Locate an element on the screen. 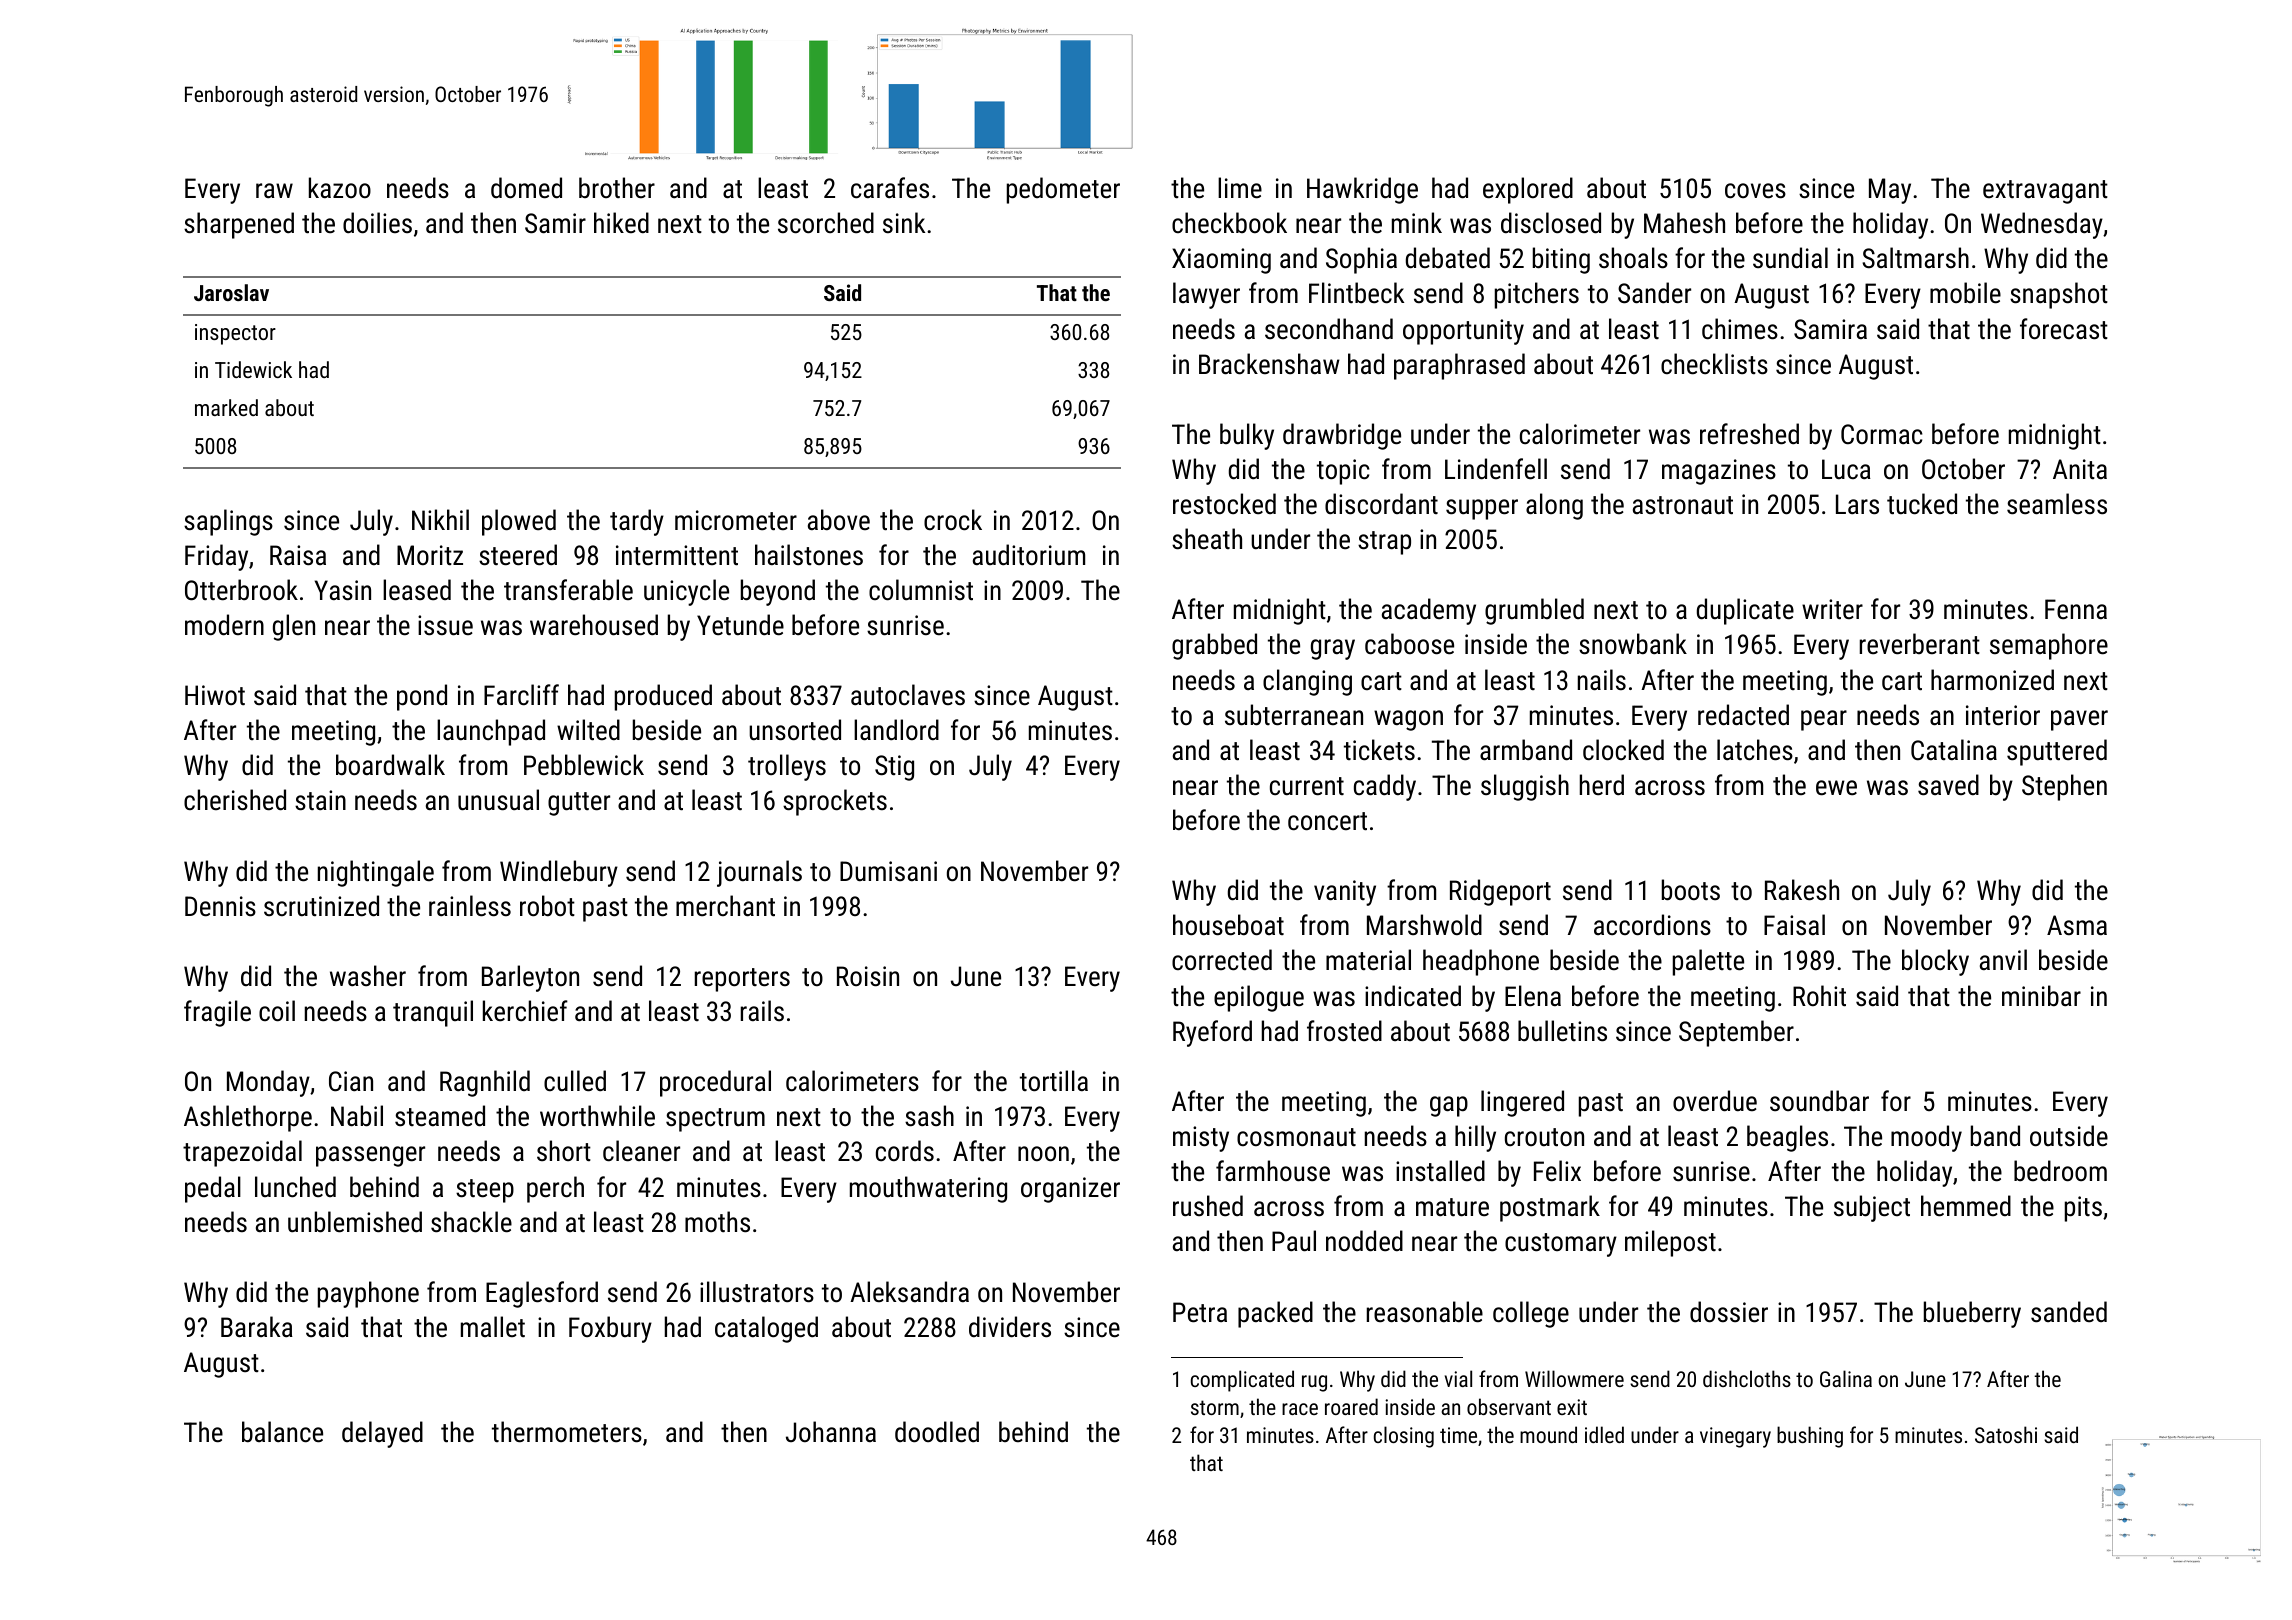 The width and height of the screenshot is (2292, 1620). seamless is located at coordinates (2057, 504).
